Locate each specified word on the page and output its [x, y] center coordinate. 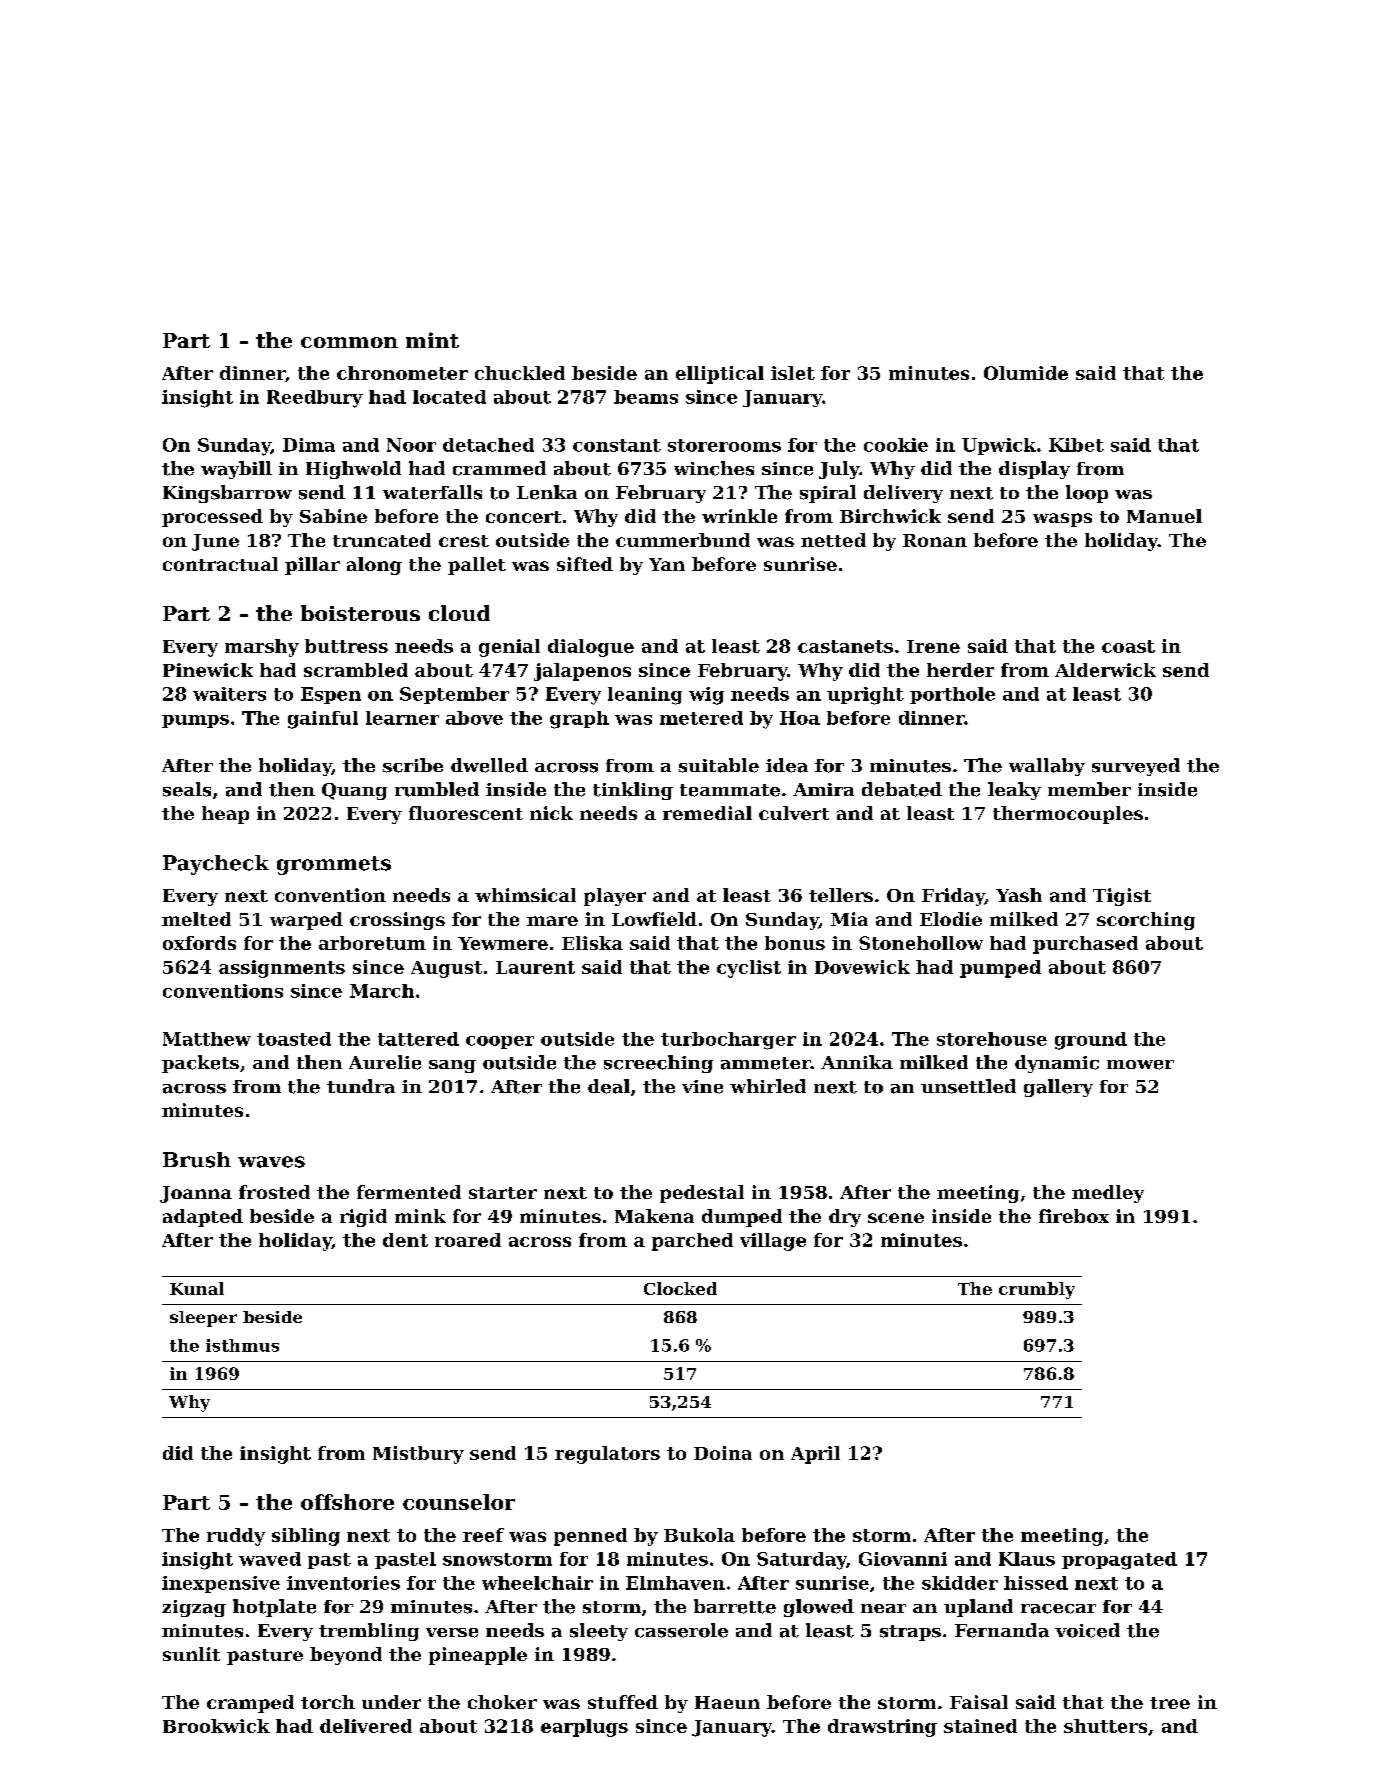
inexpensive [221, 1584]
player [615, 897]
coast [1128, 646]
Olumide [1026, 373]
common [349, 342]
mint [432, 340]
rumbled [437, 789]
